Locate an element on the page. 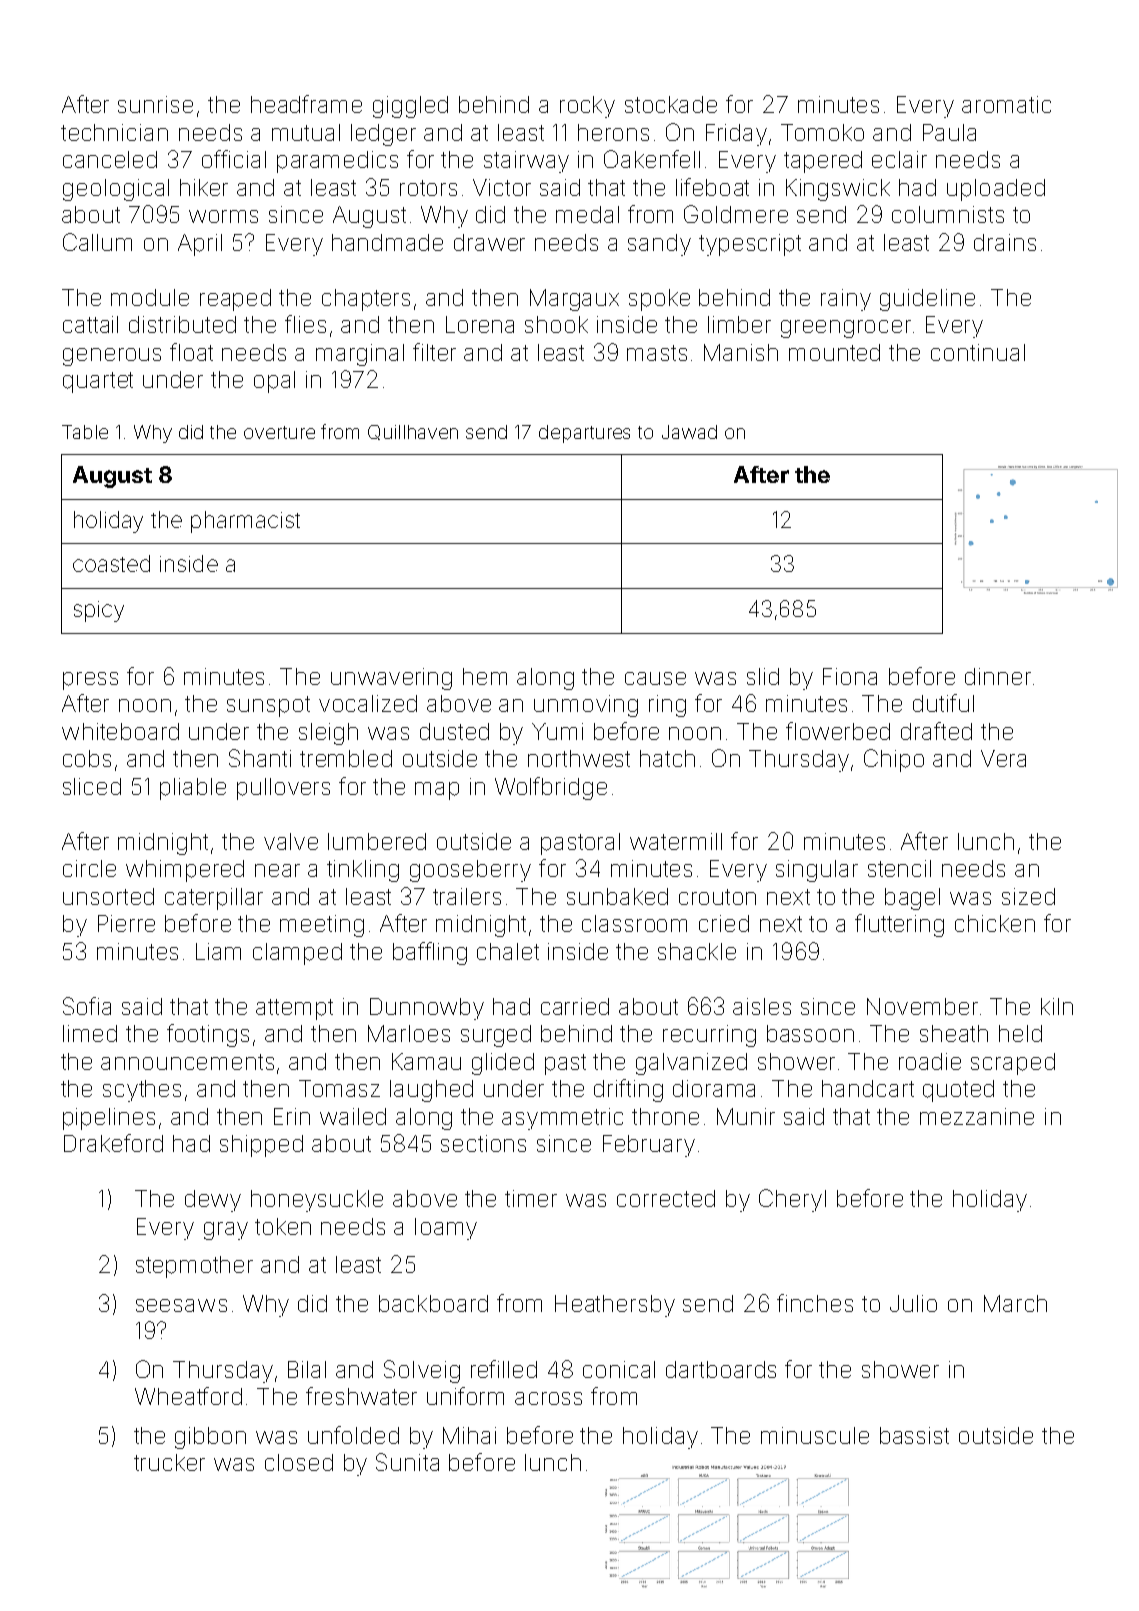 The height and width of the image is (1611, 1139). giggled is located at coordinates (410, 107).
